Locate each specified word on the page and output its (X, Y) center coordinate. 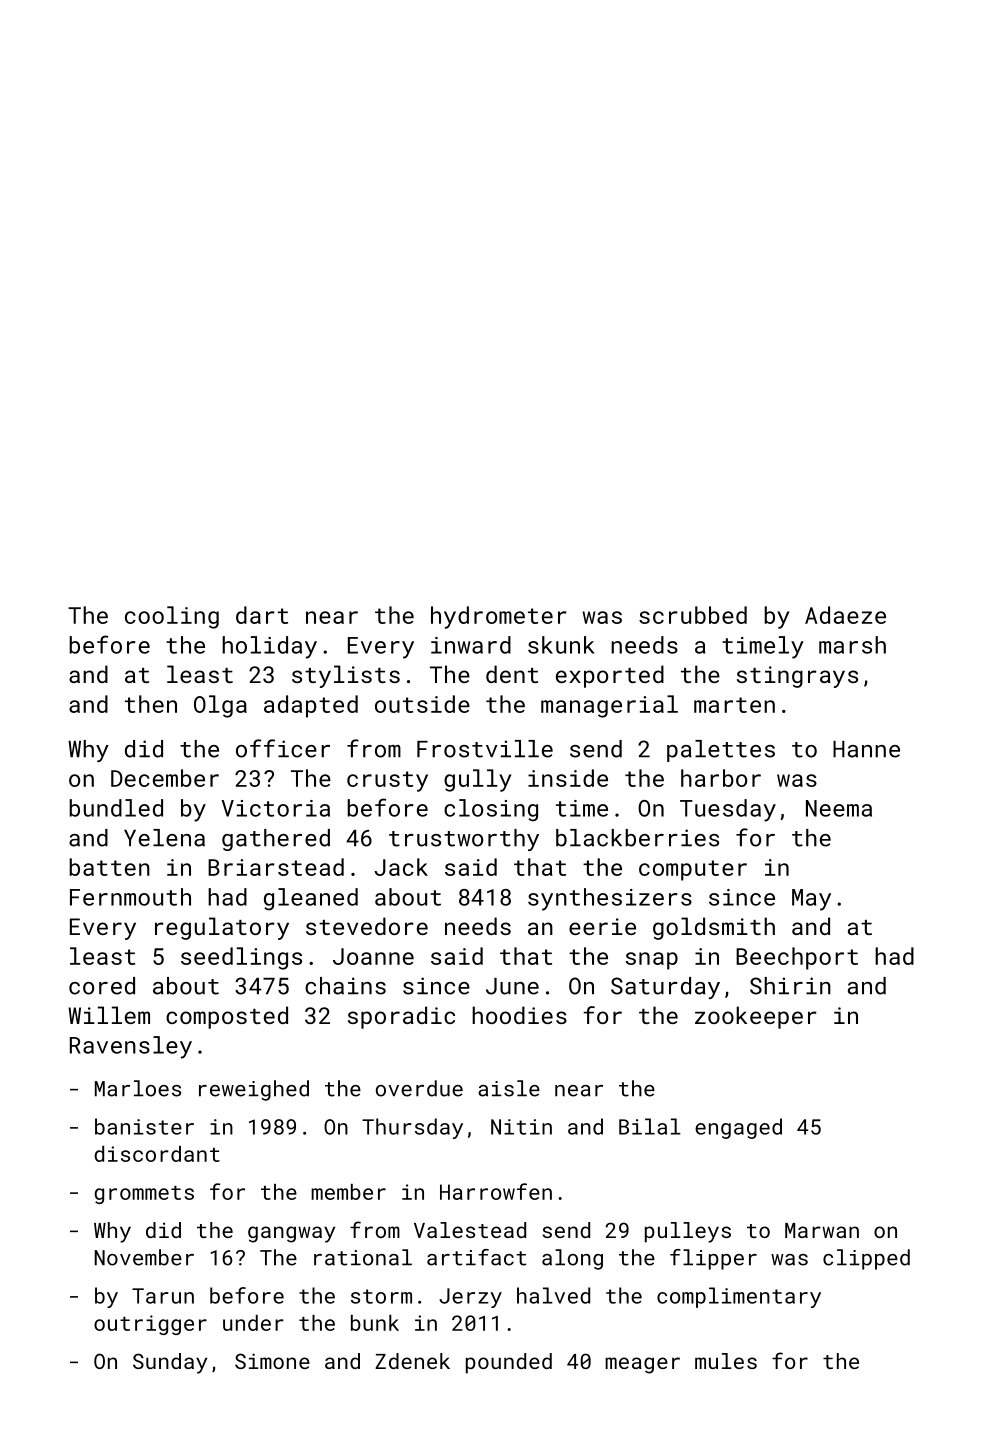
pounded (509, 1363)
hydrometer (498, 617)
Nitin (521, 1127)
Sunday (170, 1363)
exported (610, 676)
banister (144, 1126)
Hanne (866, 749)
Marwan (822, 1230)
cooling (172, 617)
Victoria (275, 808)
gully (477, 780)
